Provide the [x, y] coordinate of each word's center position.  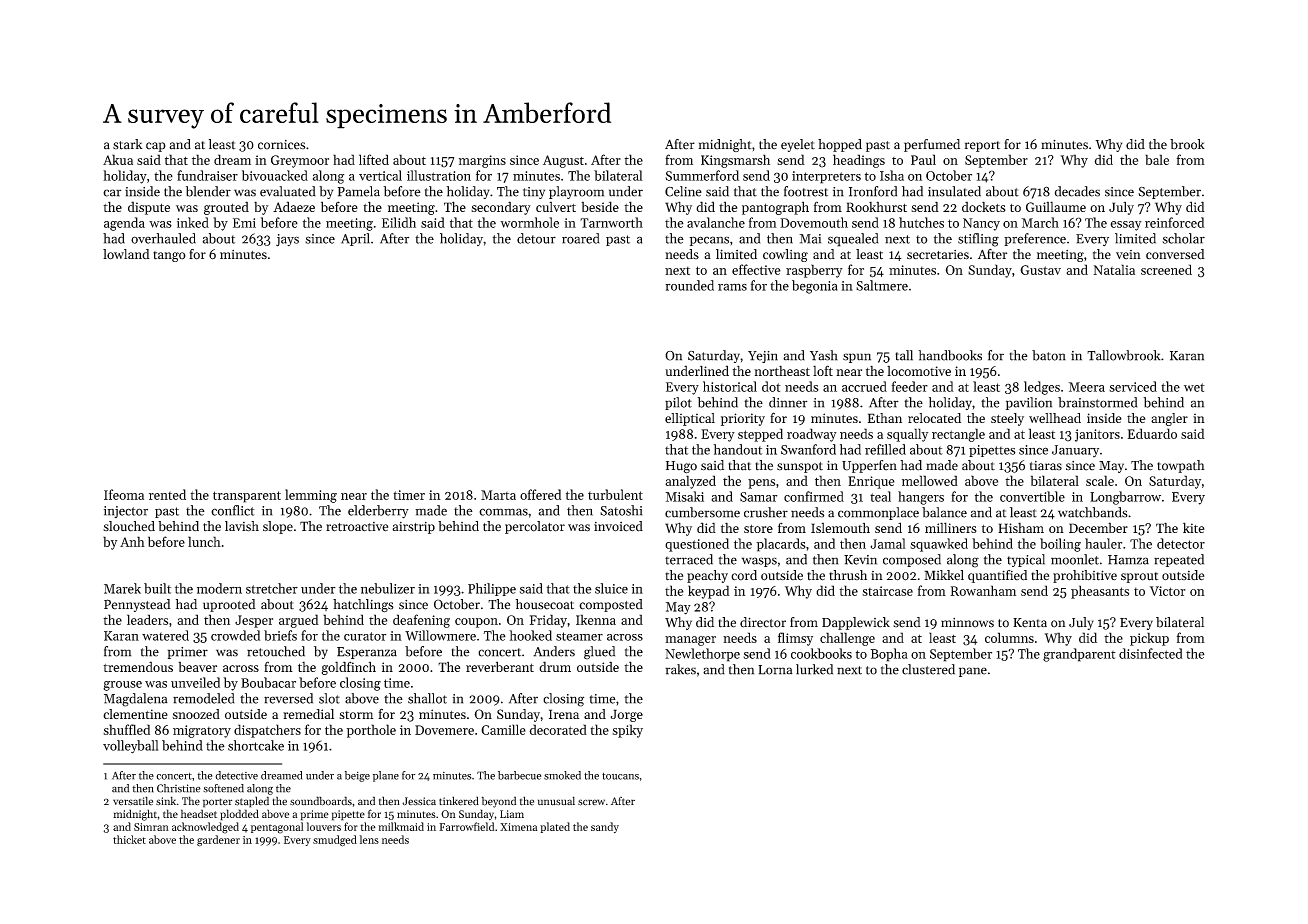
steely [1007, 419]
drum [555, 666]
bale [1157, 159]
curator [365, 636]
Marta [498, 495]
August [563, 161]
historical [730, 386]
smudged [335, 841]
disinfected [1151, 653]
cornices [281, 145]
